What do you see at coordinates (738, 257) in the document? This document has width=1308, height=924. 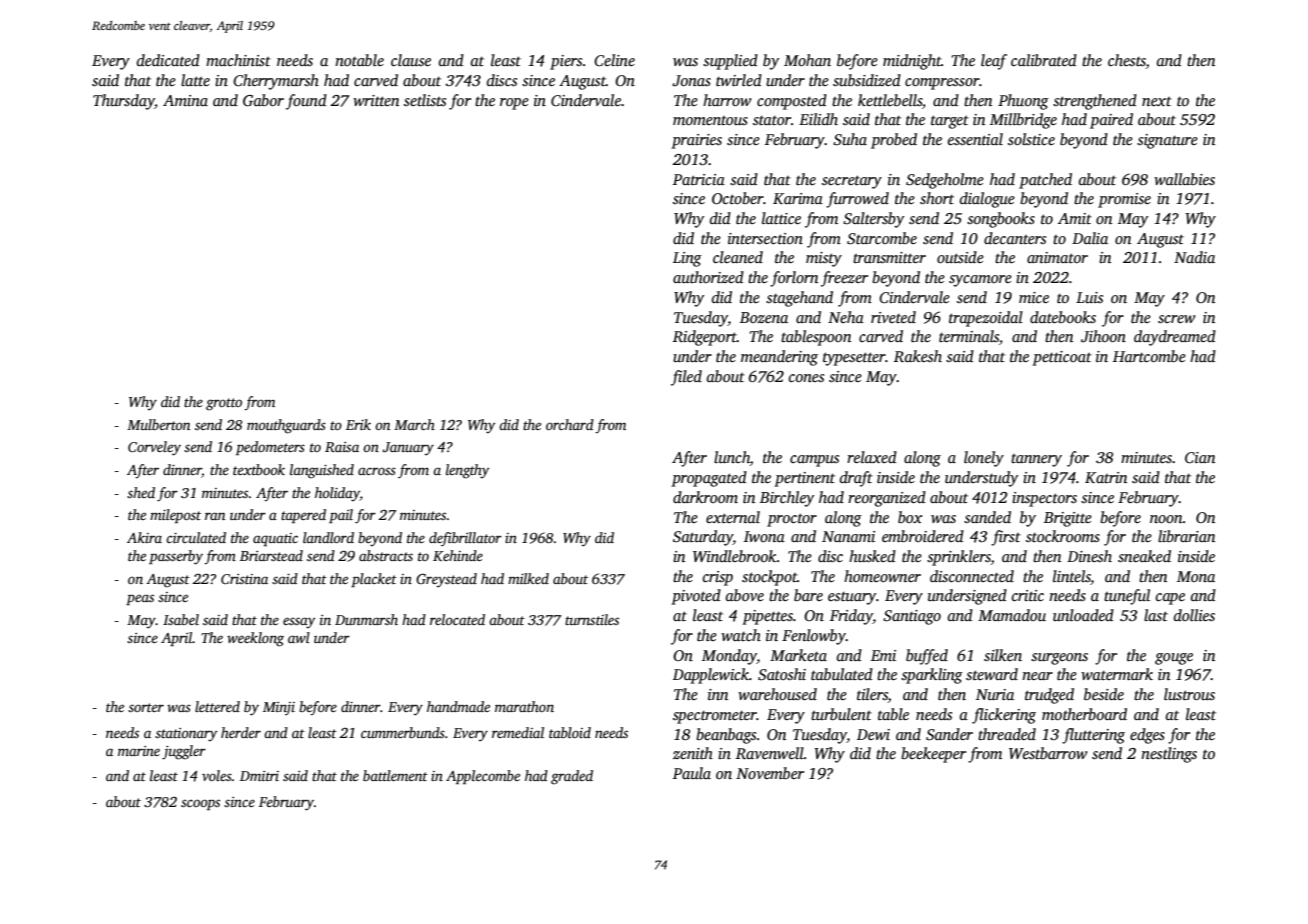 I see `cleaned` at bounding box center [738, 257].
